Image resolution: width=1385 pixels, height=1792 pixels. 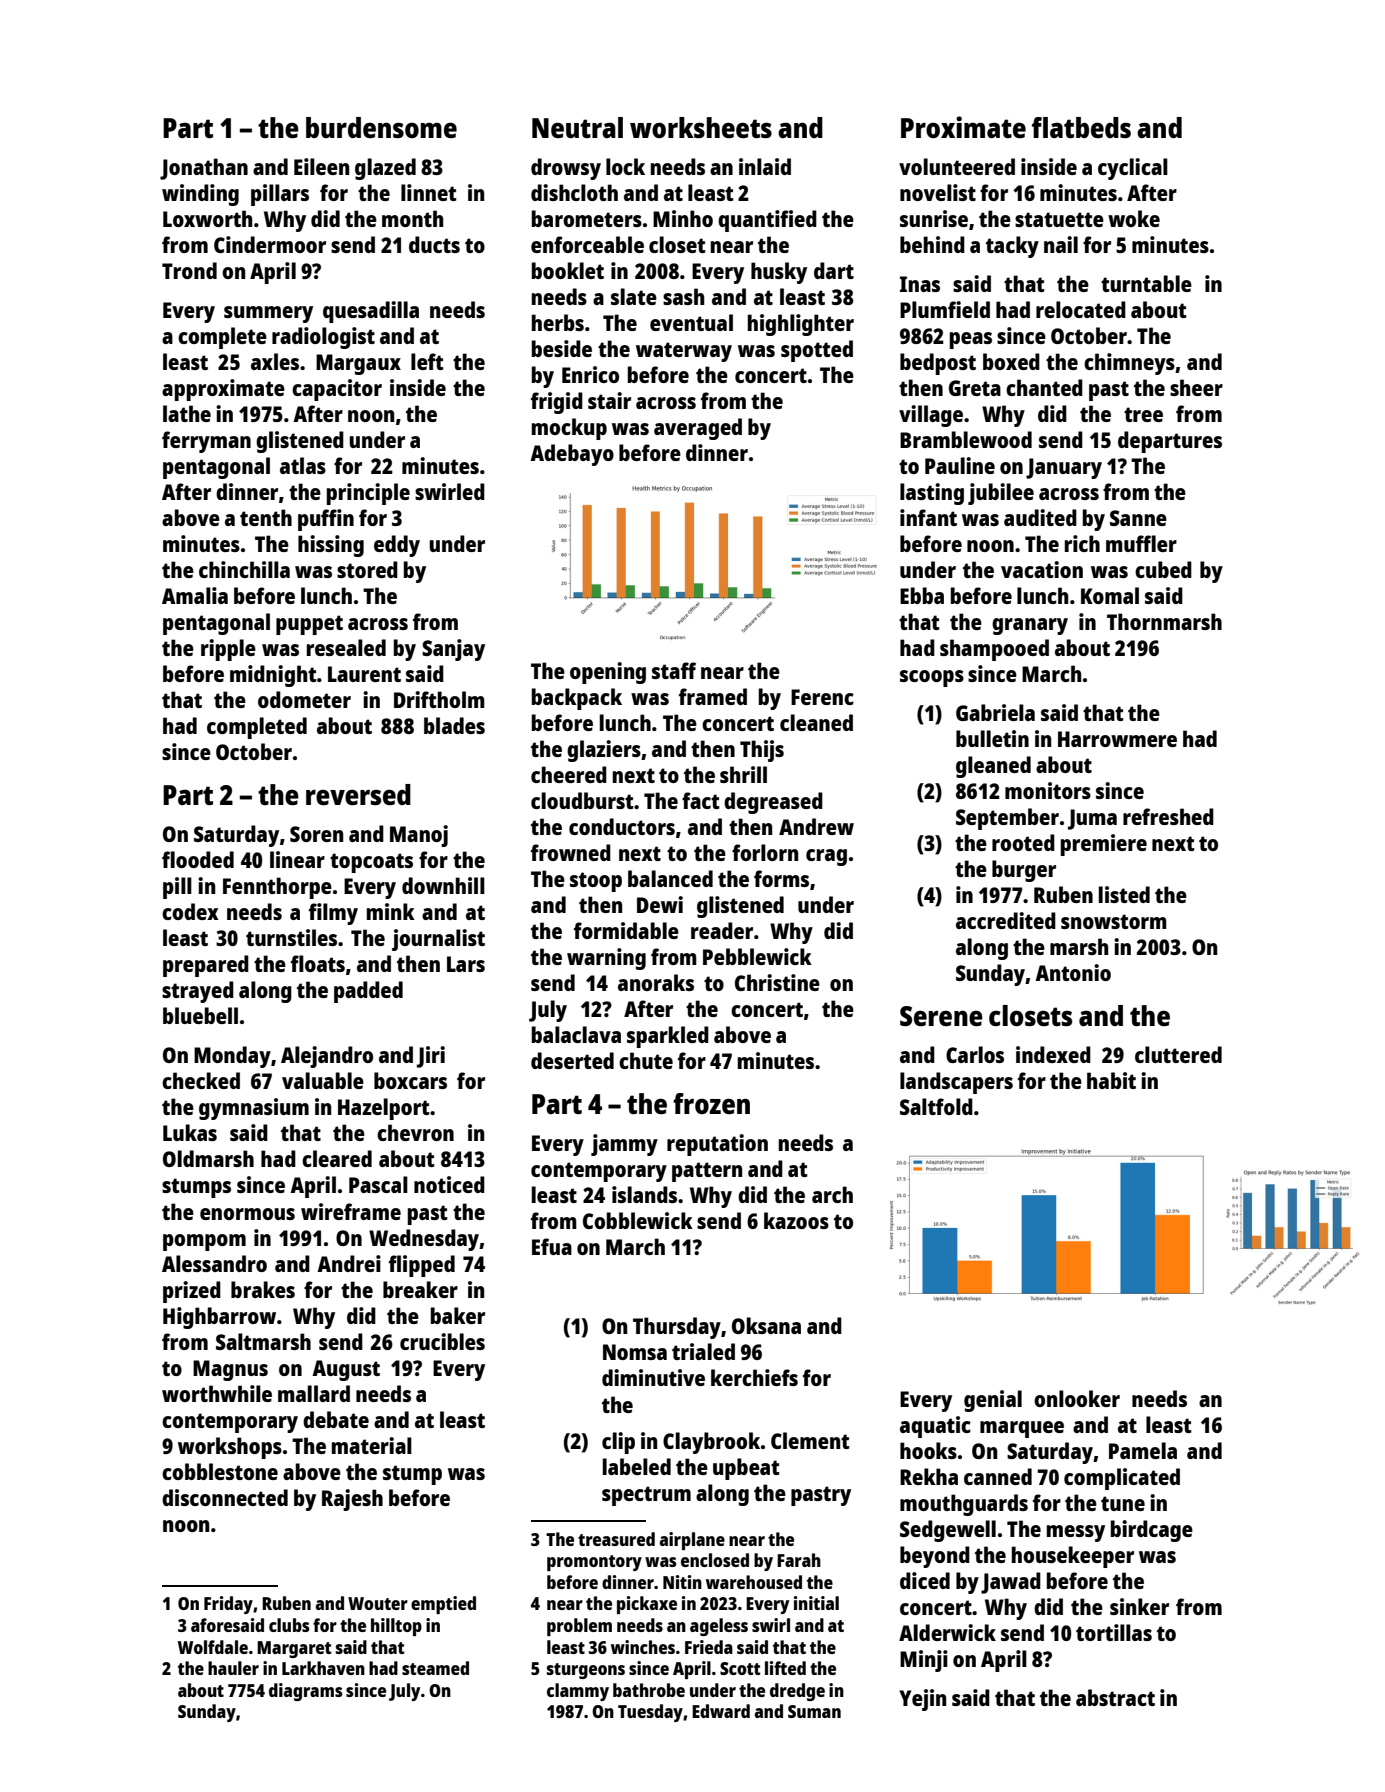 What do you see at coordinates (314, 1393) in the image?
I see `mallard` at bounding box center [314, 1393].
